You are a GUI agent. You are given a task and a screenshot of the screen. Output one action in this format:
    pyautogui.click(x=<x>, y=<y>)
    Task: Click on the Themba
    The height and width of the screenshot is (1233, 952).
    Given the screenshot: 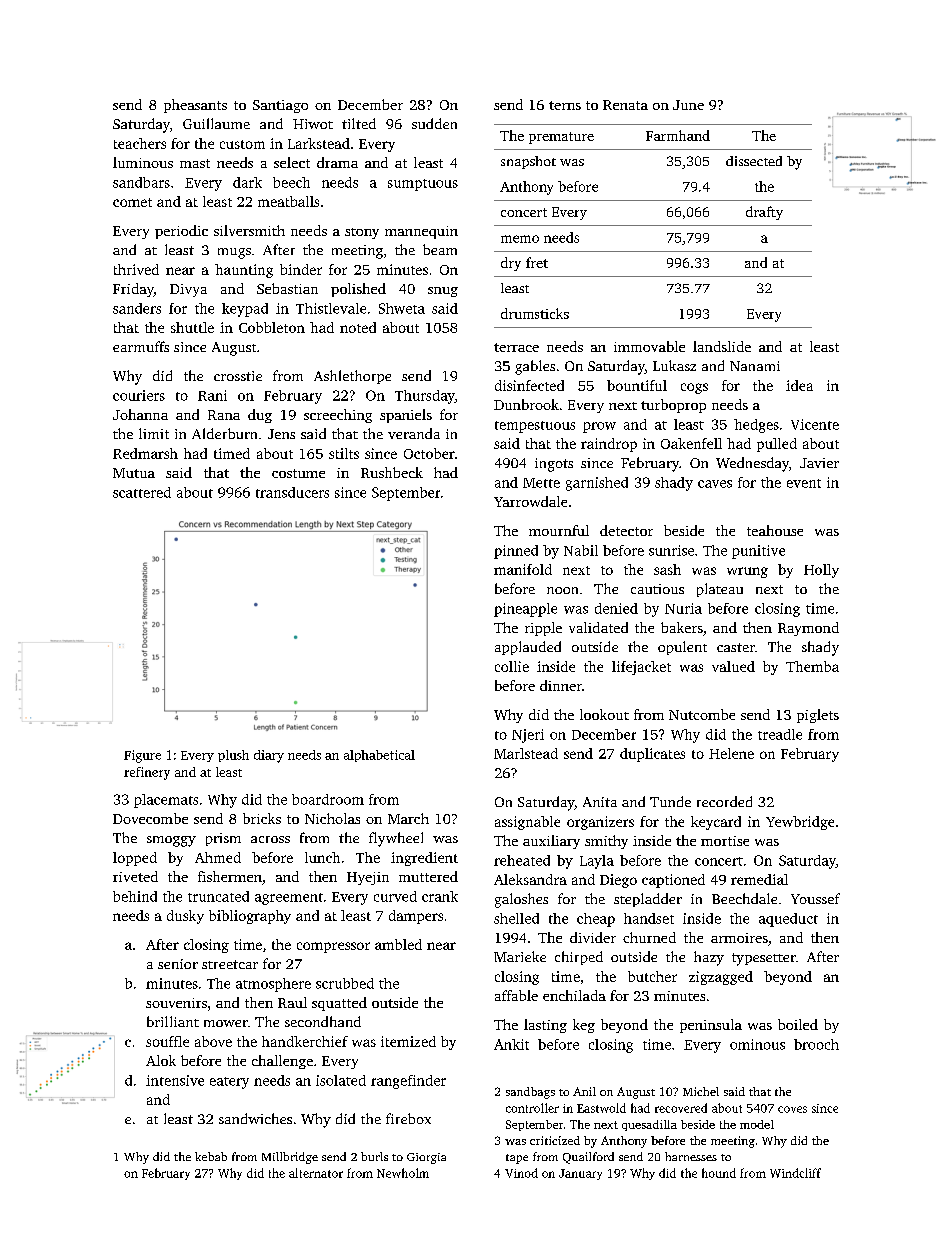 What is the action you would take?
    pyautogui.click(x=812, y=666)
